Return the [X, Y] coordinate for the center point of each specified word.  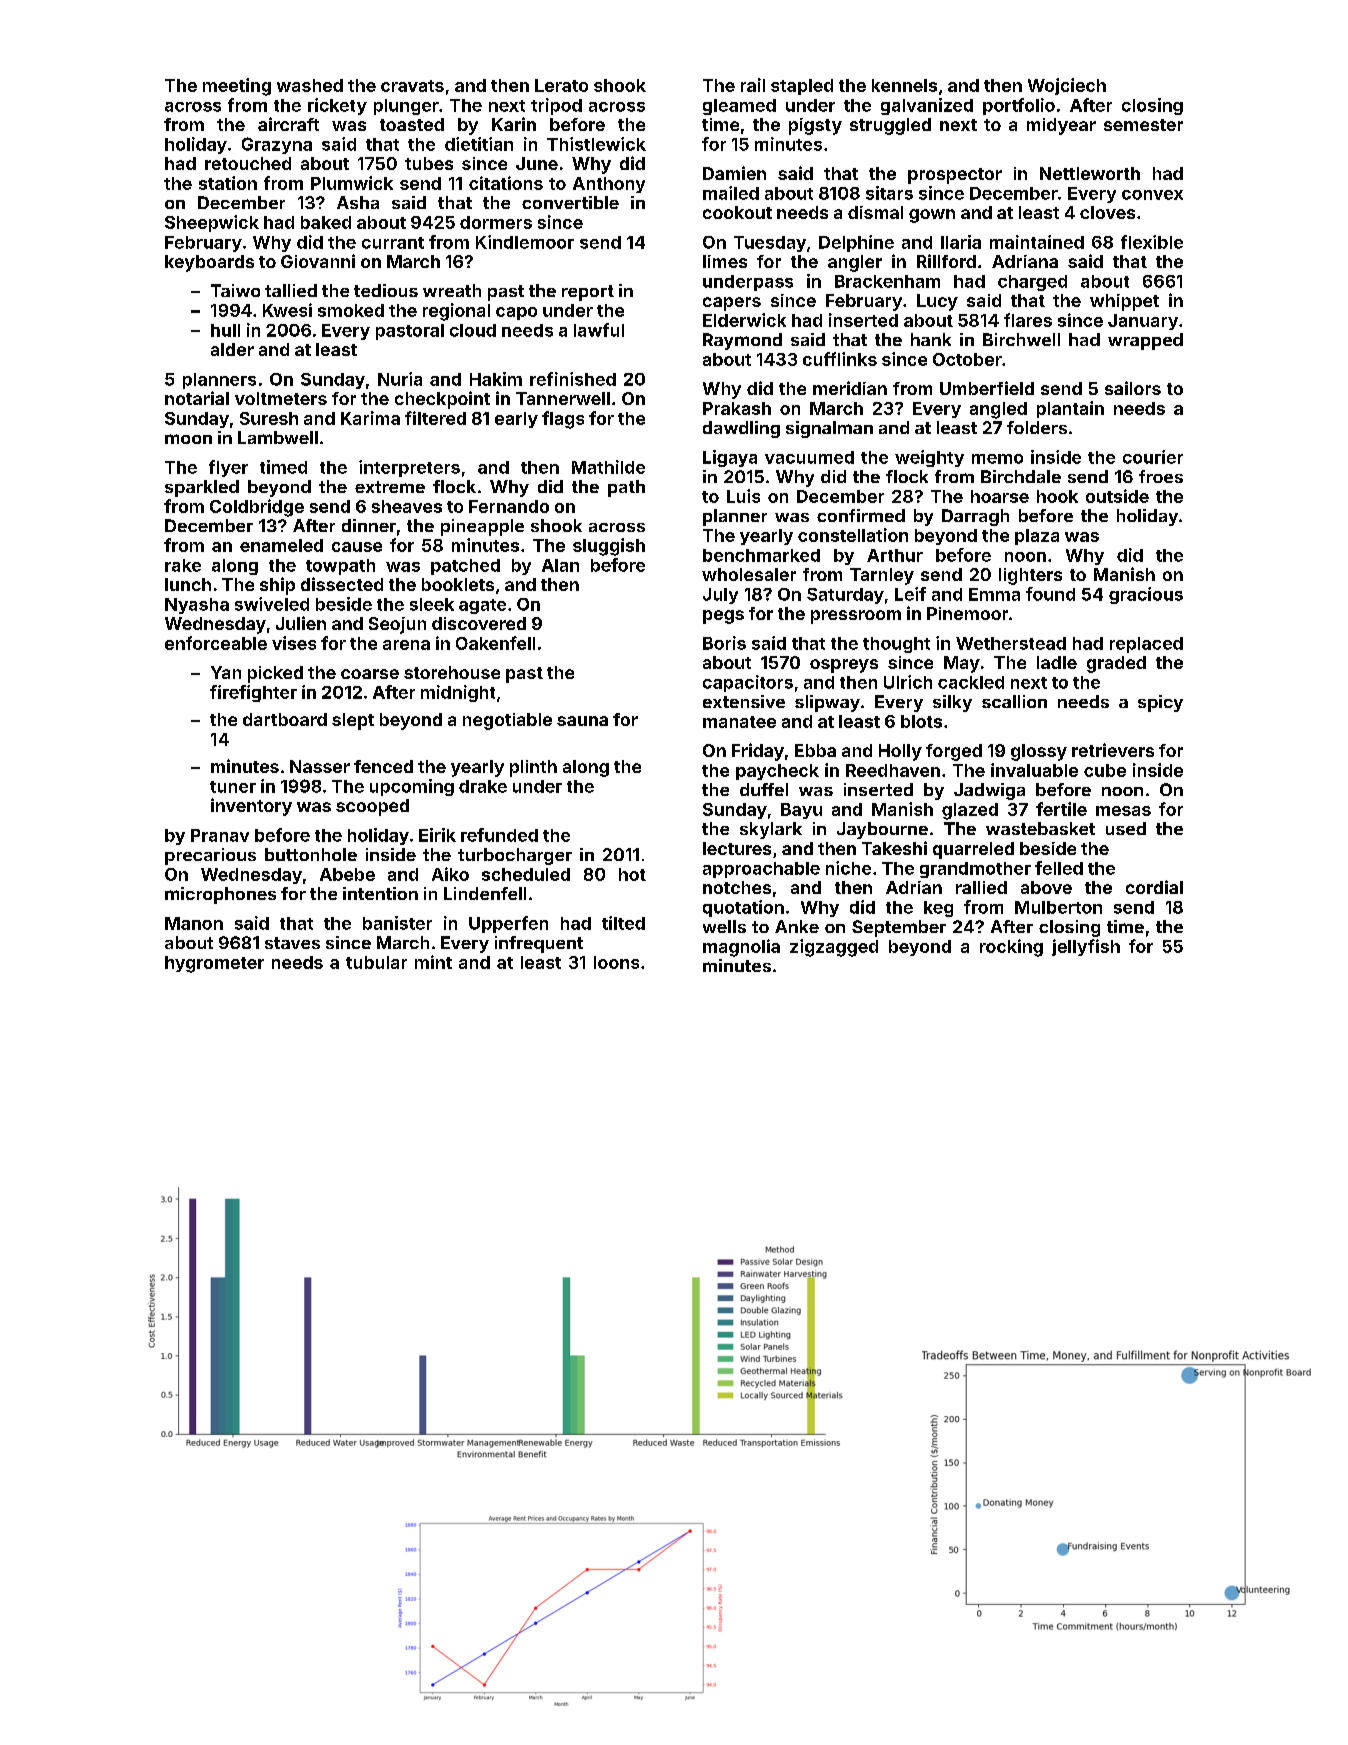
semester [1143, 125]
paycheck [777, 772]
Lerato [561, 85]
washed [310, 85]
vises [294, 643]
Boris [724, 643]
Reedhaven [893, 770]
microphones [220, 895]
